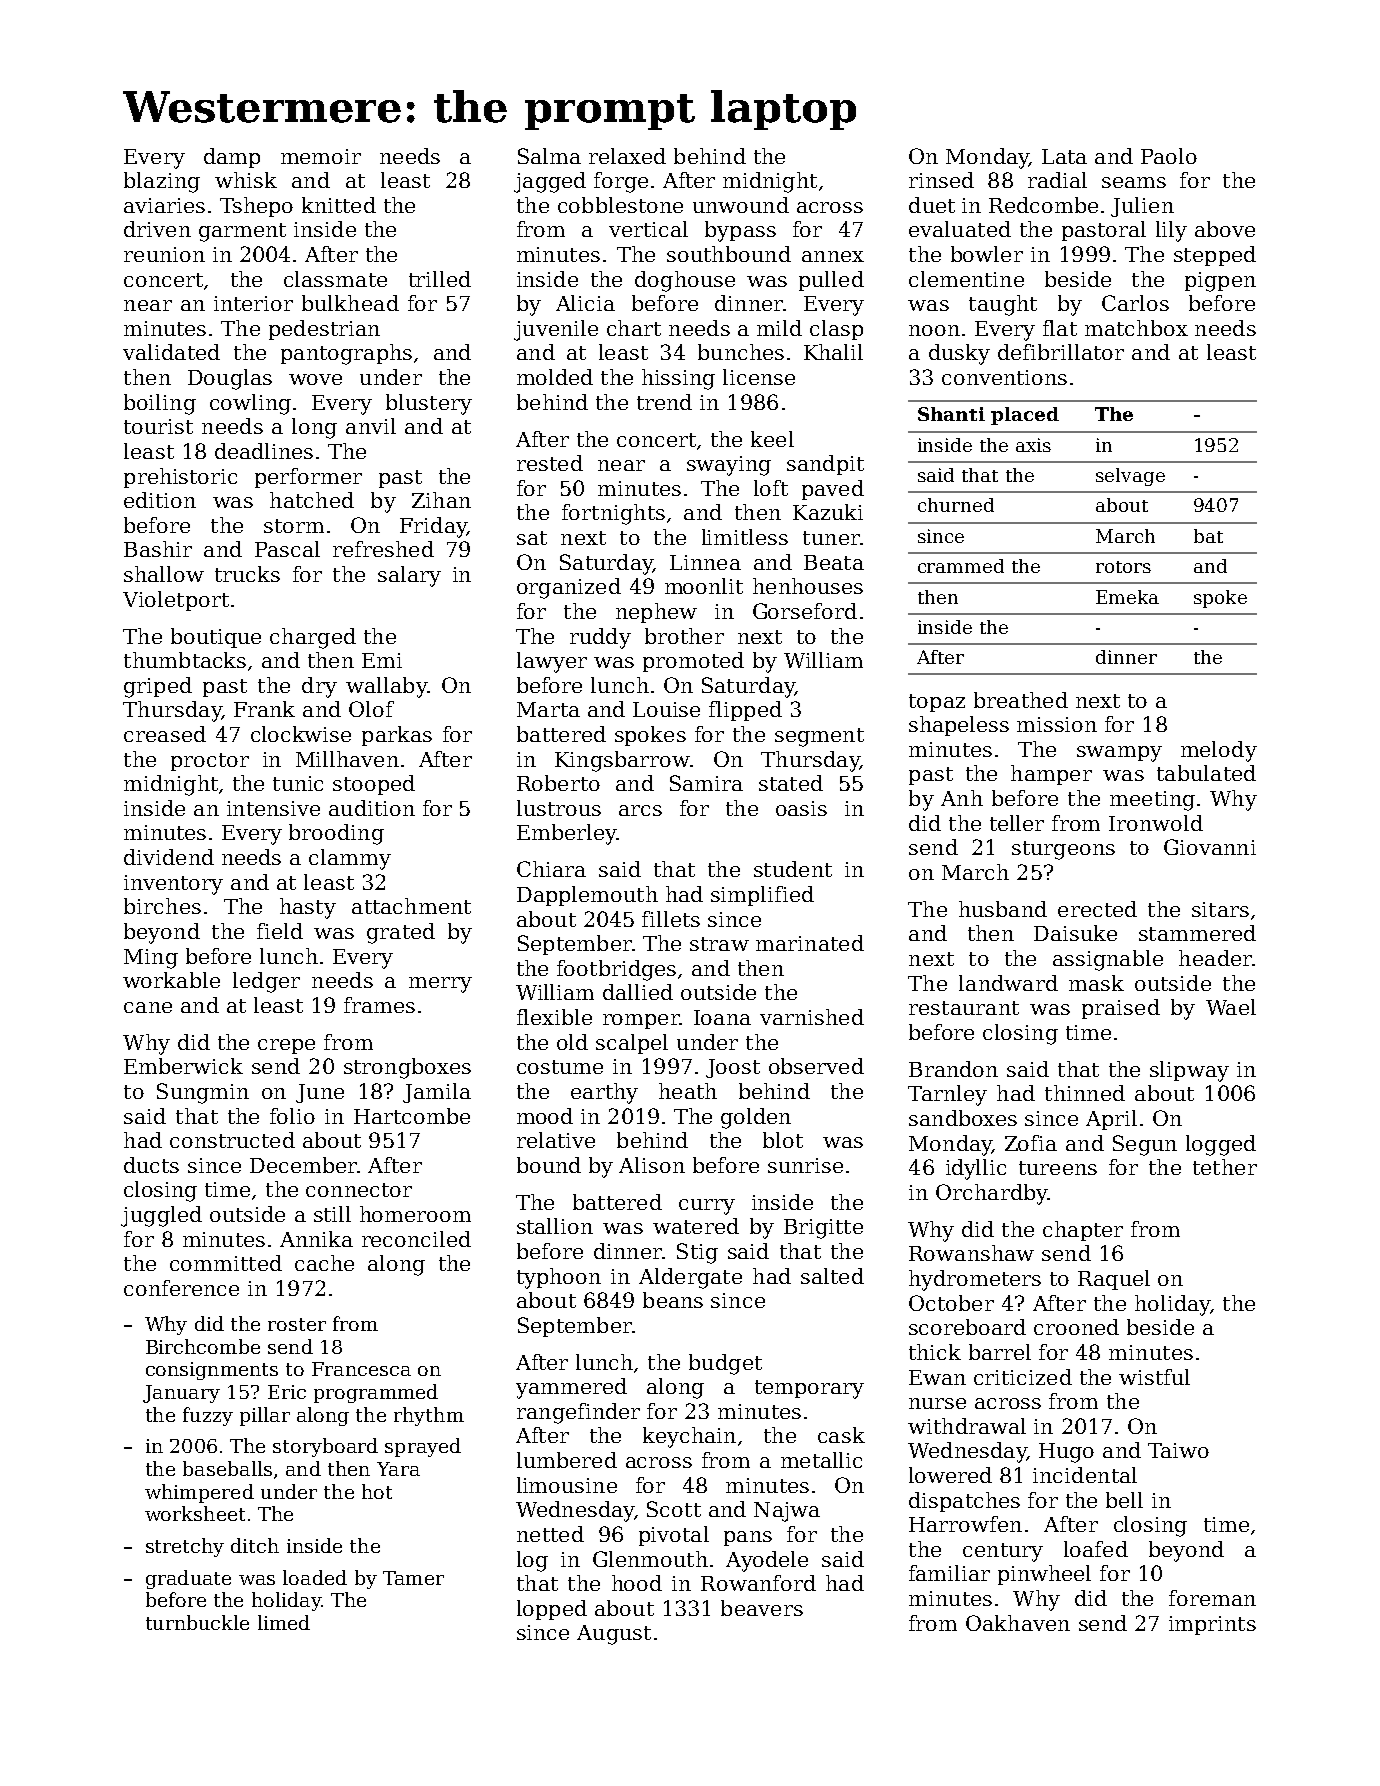  What do you see at coordinates (600, 638) in the screenshot?
I see `ruddy` at bounding box center [600, 638].
